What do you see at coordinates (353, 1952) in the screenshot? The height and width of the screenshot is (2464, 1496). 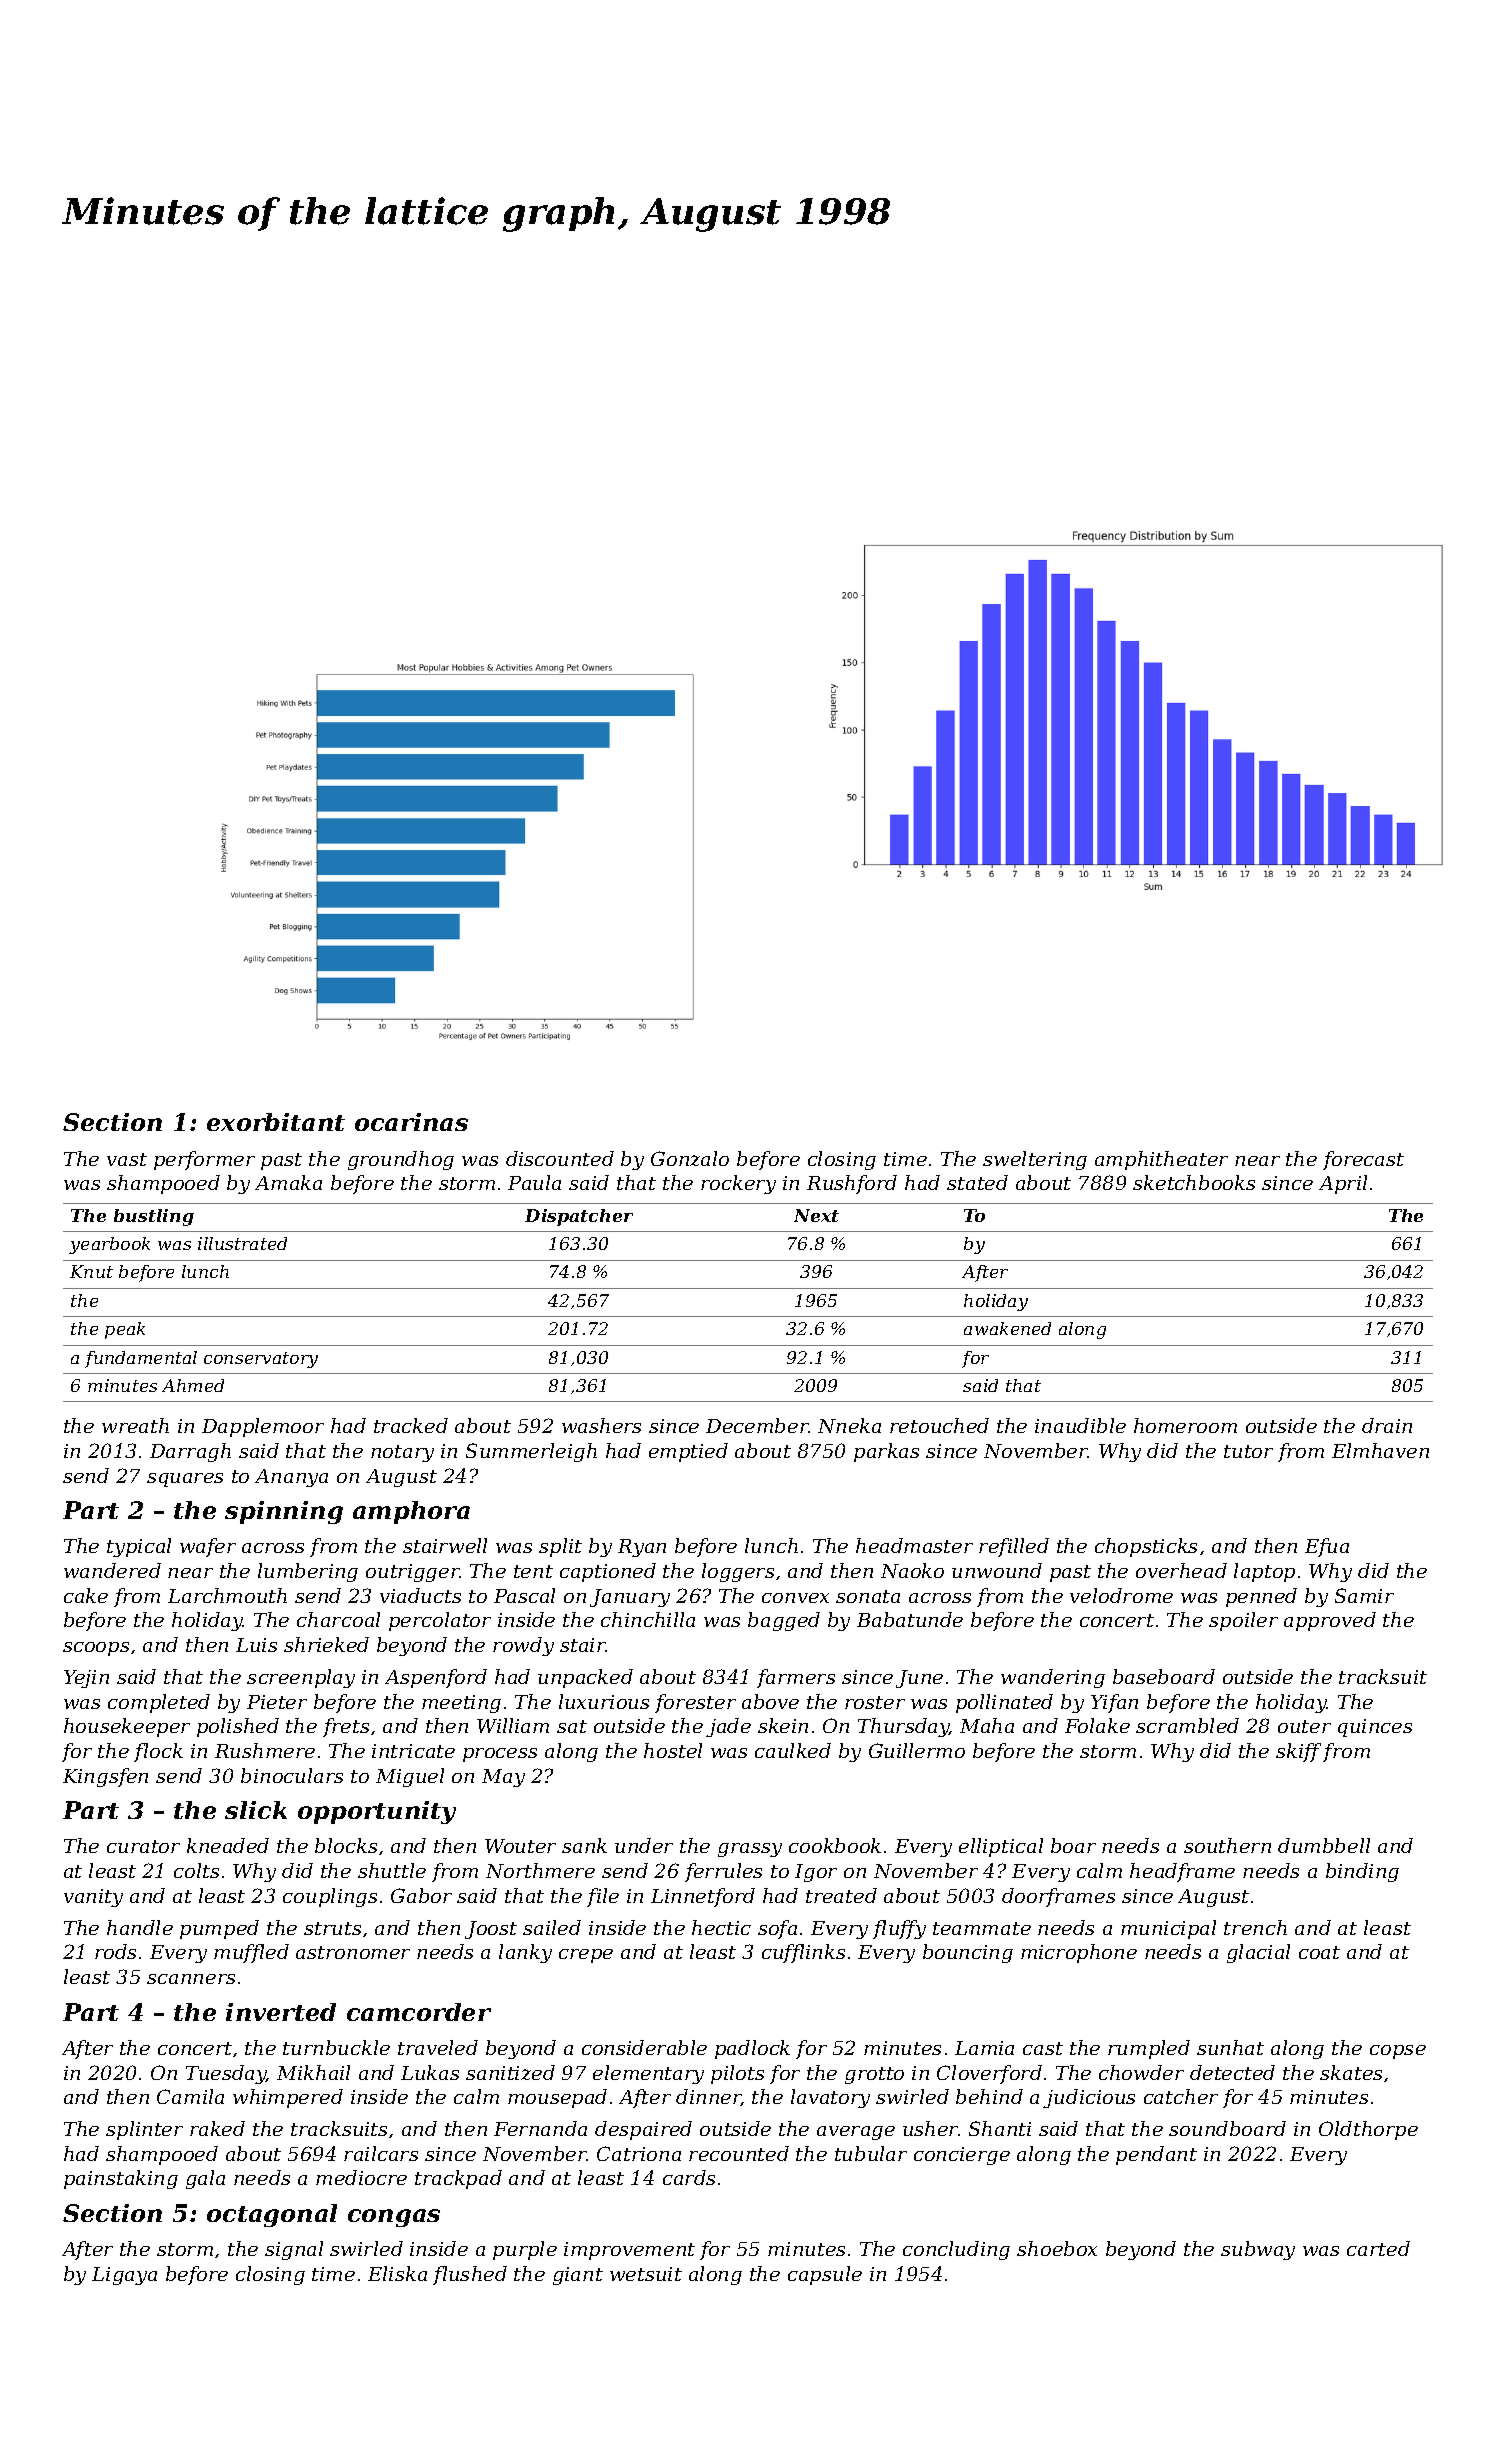 I see `astronomer` at bounding box center [353, 1952].
